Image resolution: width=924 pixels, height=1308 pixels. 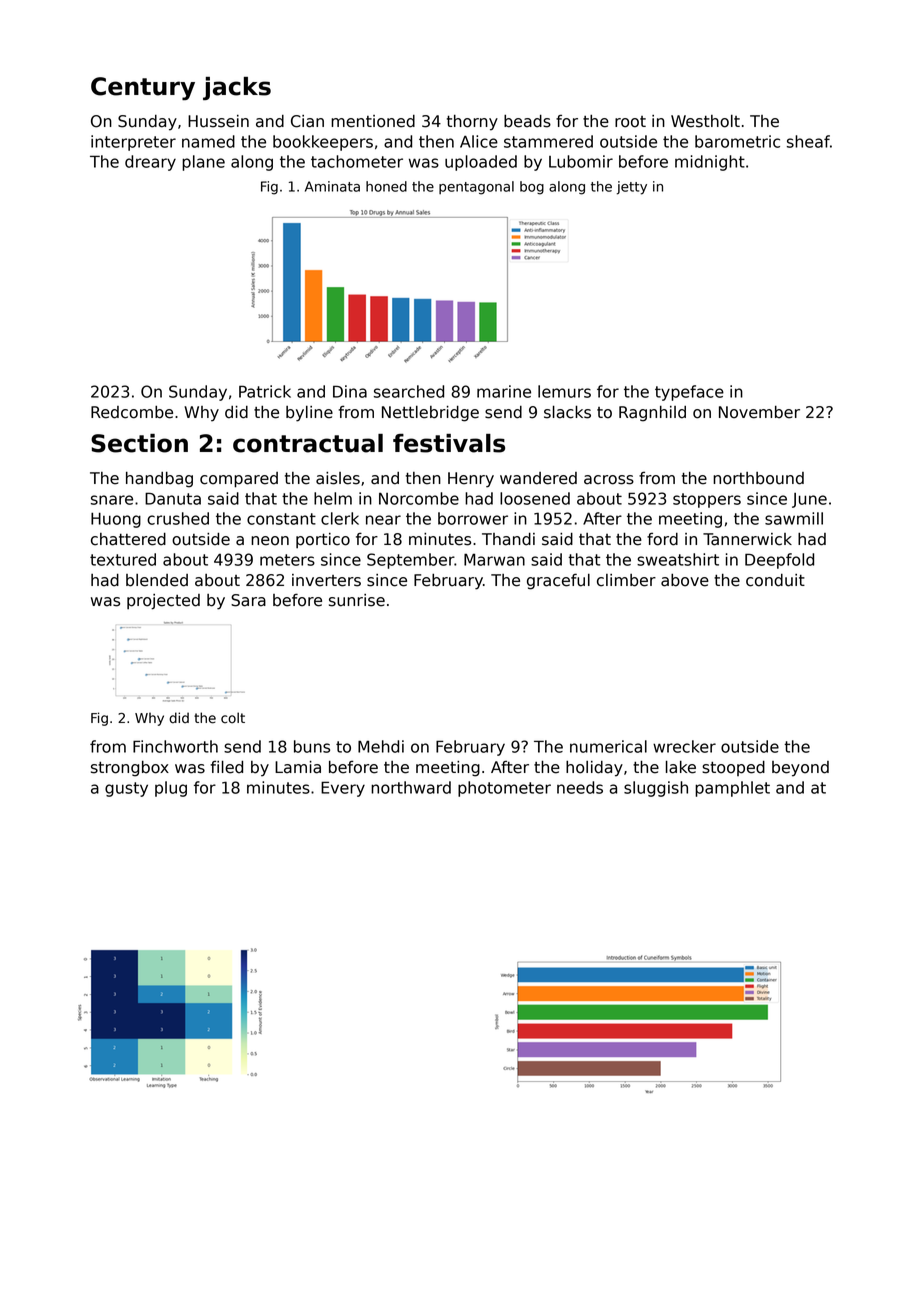 I want to click on mentioned, so click(x=373, y=121).
